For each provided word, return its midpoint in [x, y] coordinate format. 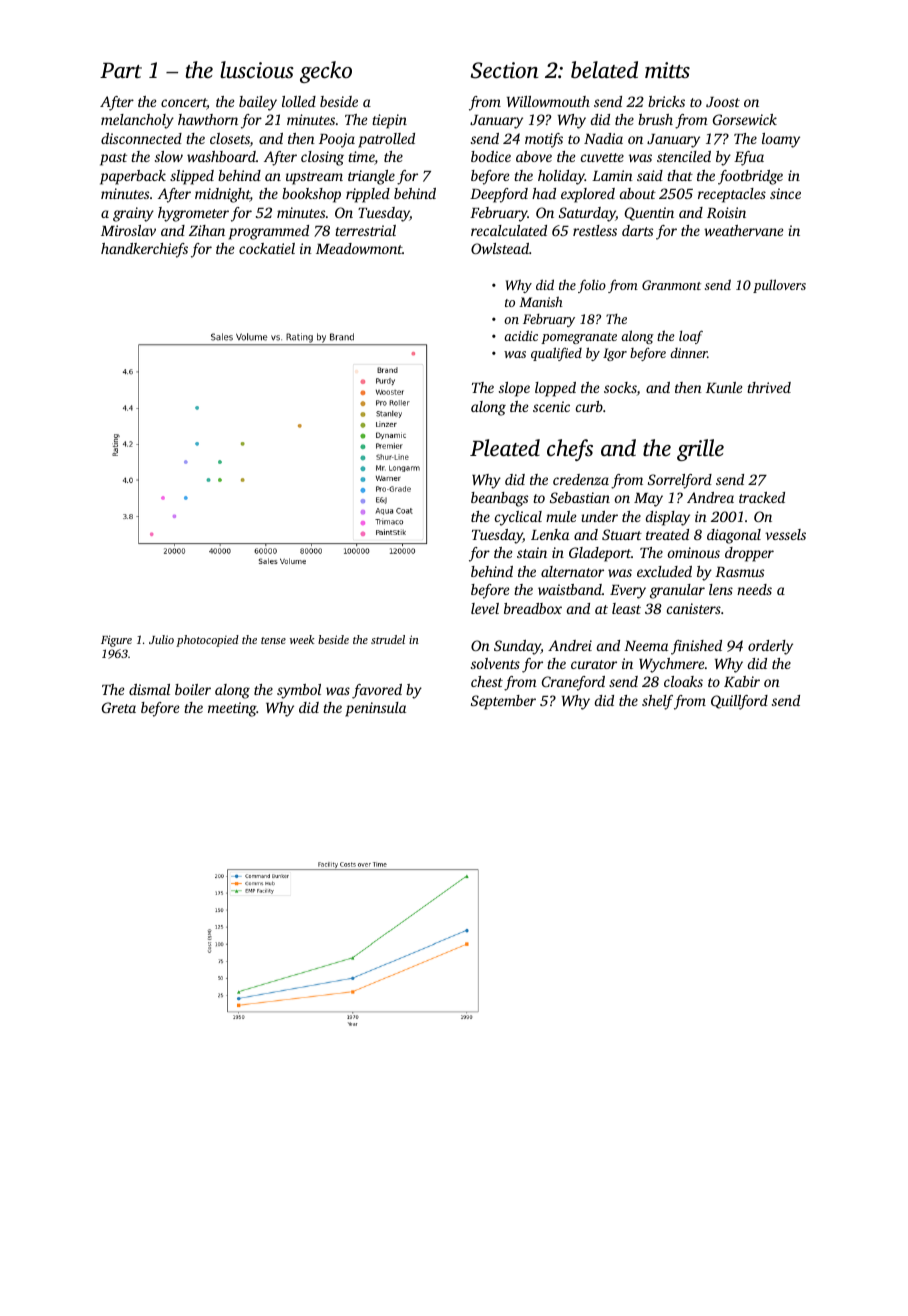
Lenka [550, 534]
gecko [326, 72]
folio [592, 286]
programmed [269, 232]
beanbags [499, 499]
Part [121, 70]
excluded [664, 571]
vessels [785, 534]
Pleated [505, 448]
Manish [541, 301]
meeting [232, 709]
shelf [657, 702]
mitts [667, 70]
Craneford [573, 683]
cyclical [518, 518]
